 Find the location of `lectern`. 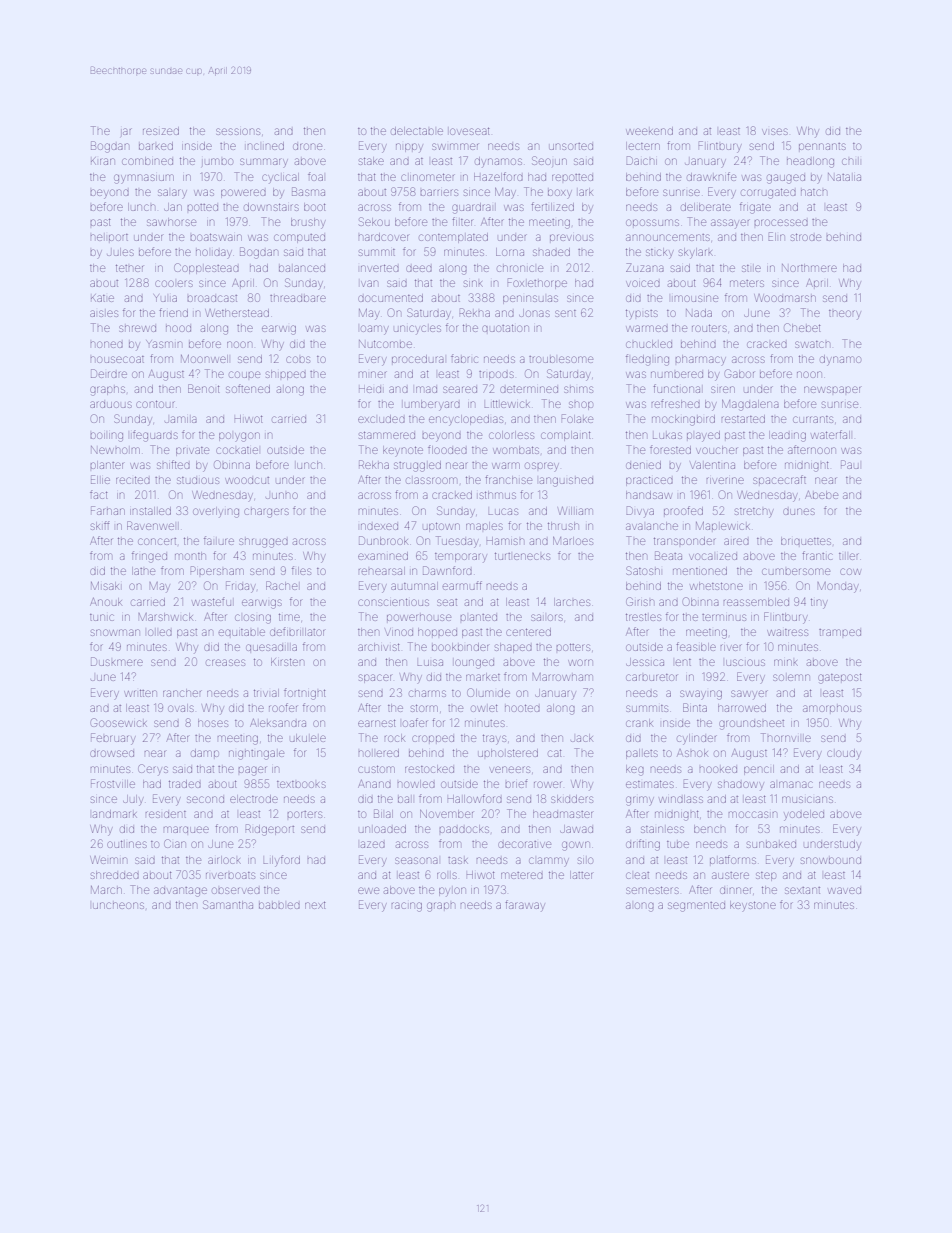

lectern is located at coordinates (643, 146).
